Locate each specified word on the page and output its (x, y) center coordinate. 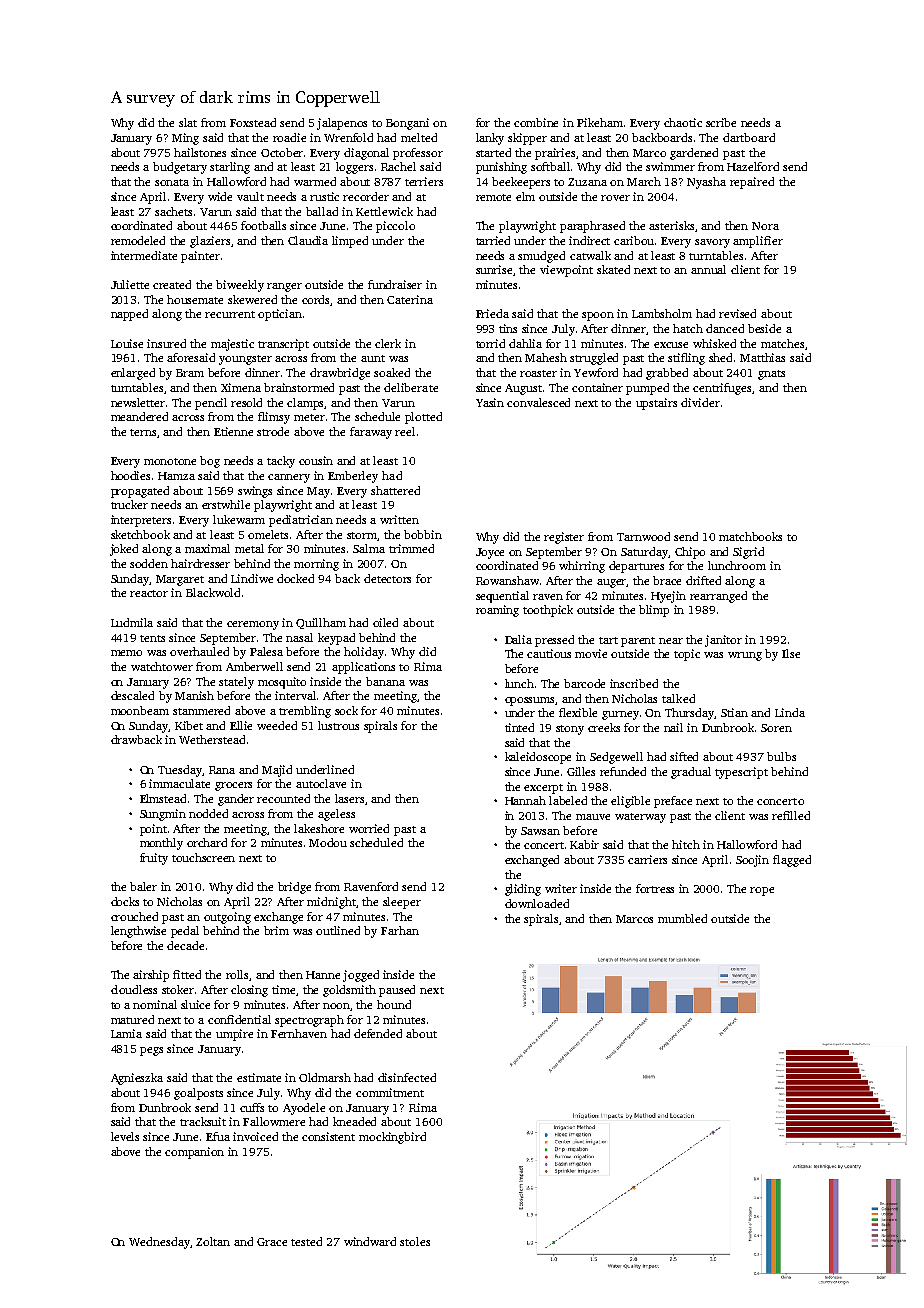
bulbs (781, 756)
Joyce (490, 553)
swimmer (670, 166)
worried (369, 828)
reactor (149, 593)
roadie (289, 137)
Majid (277, 771)
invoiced (255, 1136)
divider (700, 402)
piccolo (395, 227)
